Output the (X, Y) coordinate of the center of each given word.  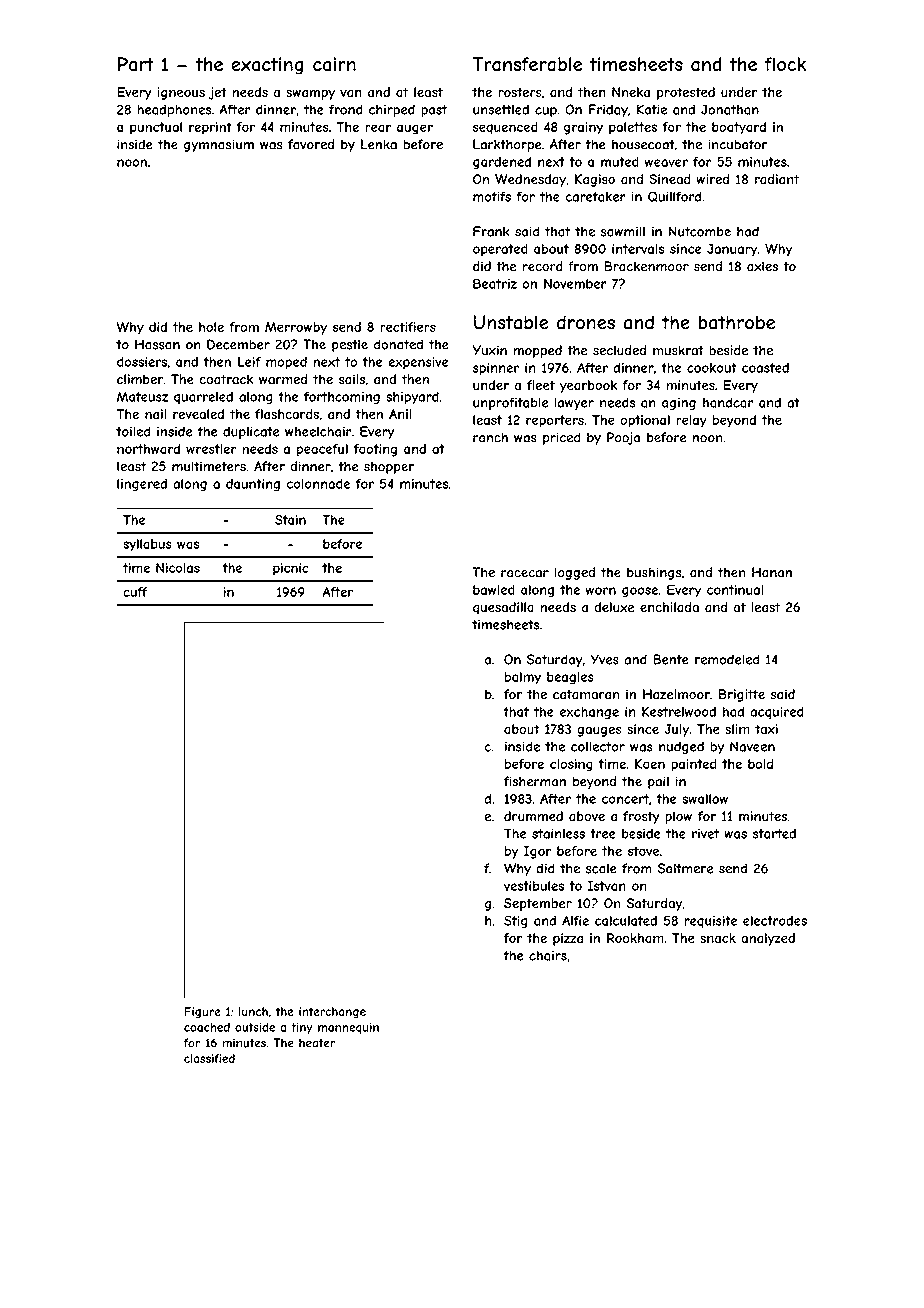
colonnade (318, 484)
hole (211, 327)
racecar (525, 574)
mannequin (348, 1028)
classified (209, 1058)
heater (317, 1043)
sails (352, 379)
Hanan (772, 572)
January (732, 250)
